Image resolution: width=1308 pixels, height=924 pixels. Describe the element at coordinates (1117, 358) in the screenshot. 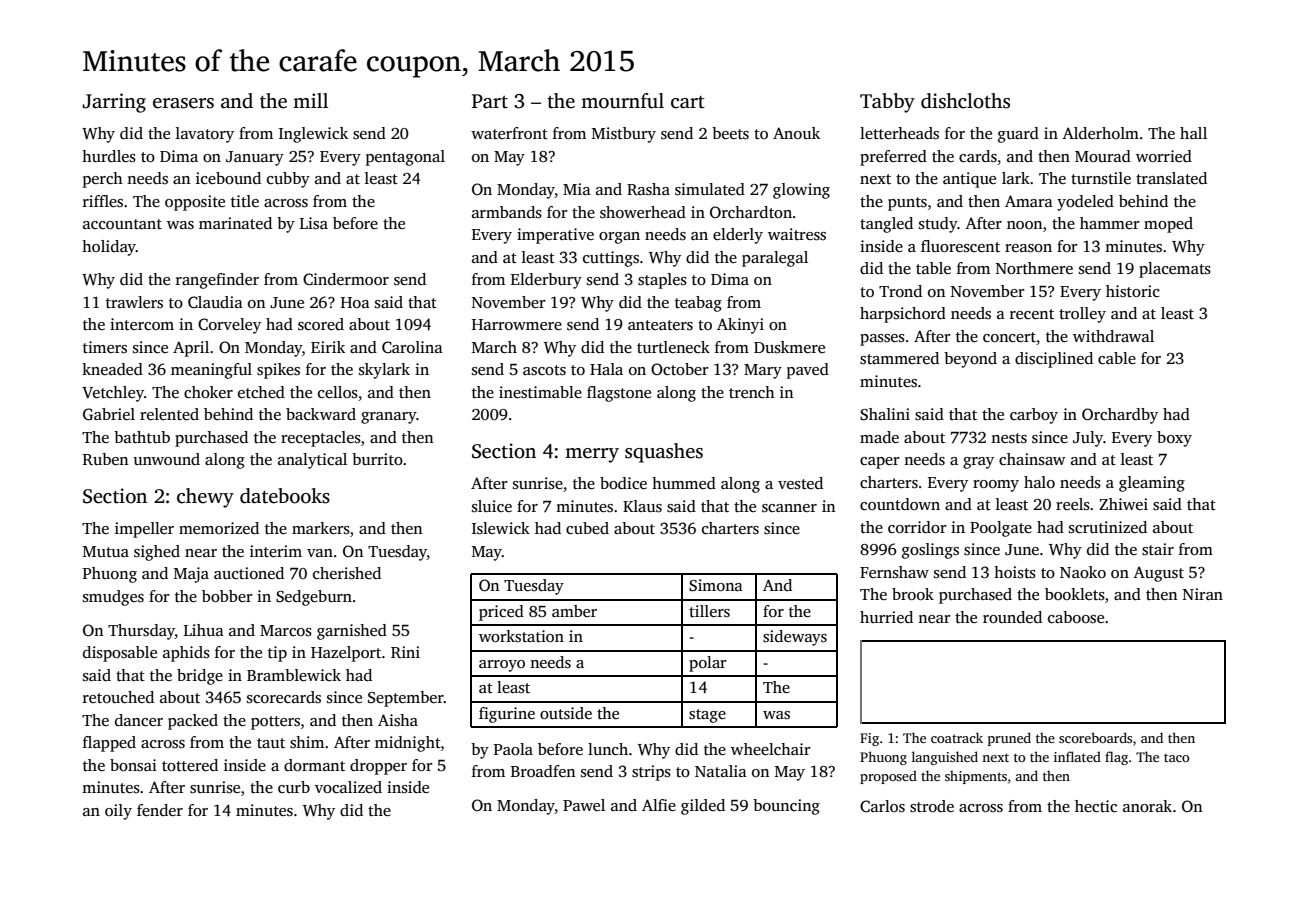

I see `cable` at that location.
